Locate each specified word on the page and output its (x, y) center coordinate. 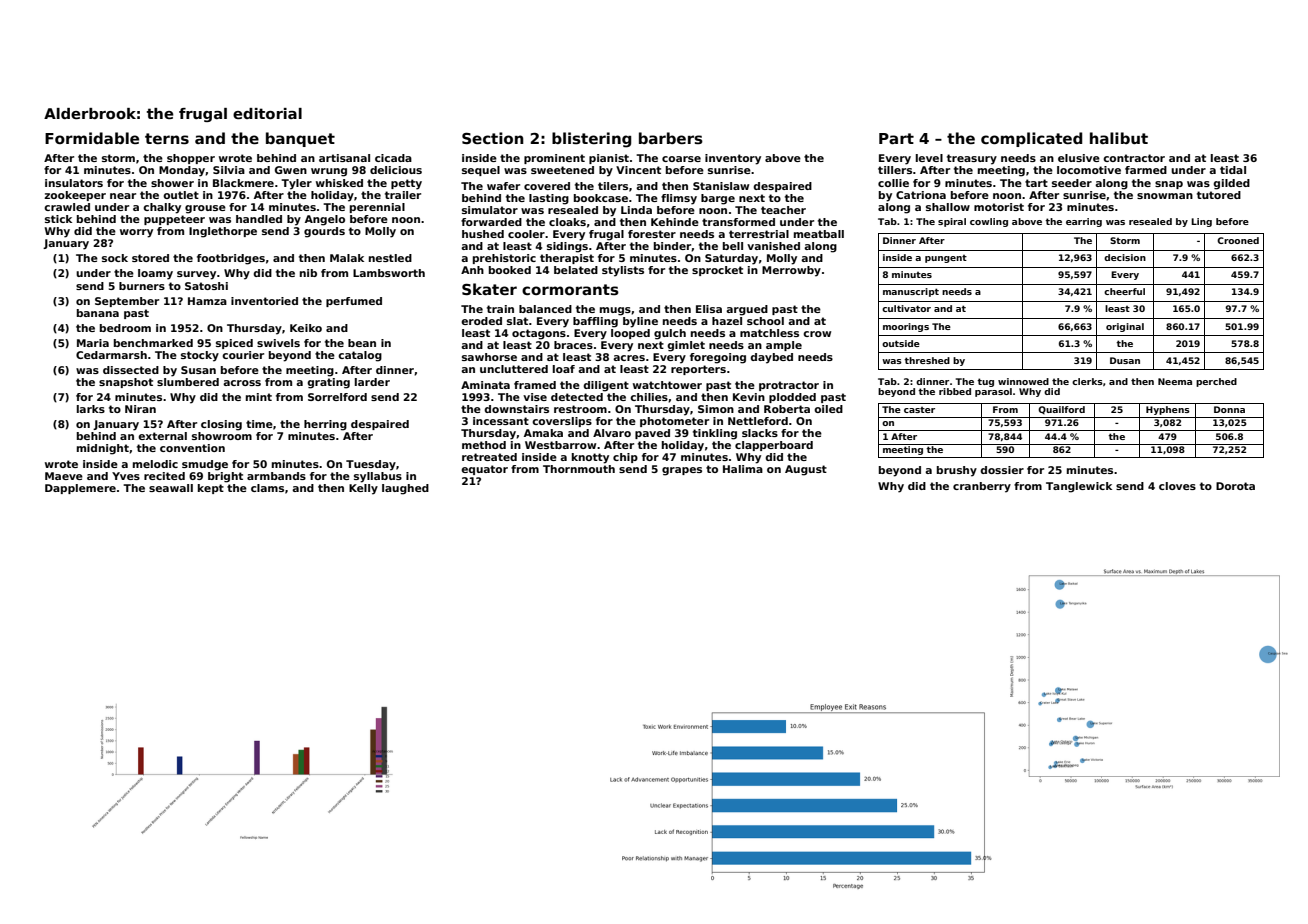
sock (115, 258)
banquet (300, 139)
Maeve (64, 476)
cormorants (570, 289)
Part (896, 138)
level (929, 158)
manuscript (911, 292)
